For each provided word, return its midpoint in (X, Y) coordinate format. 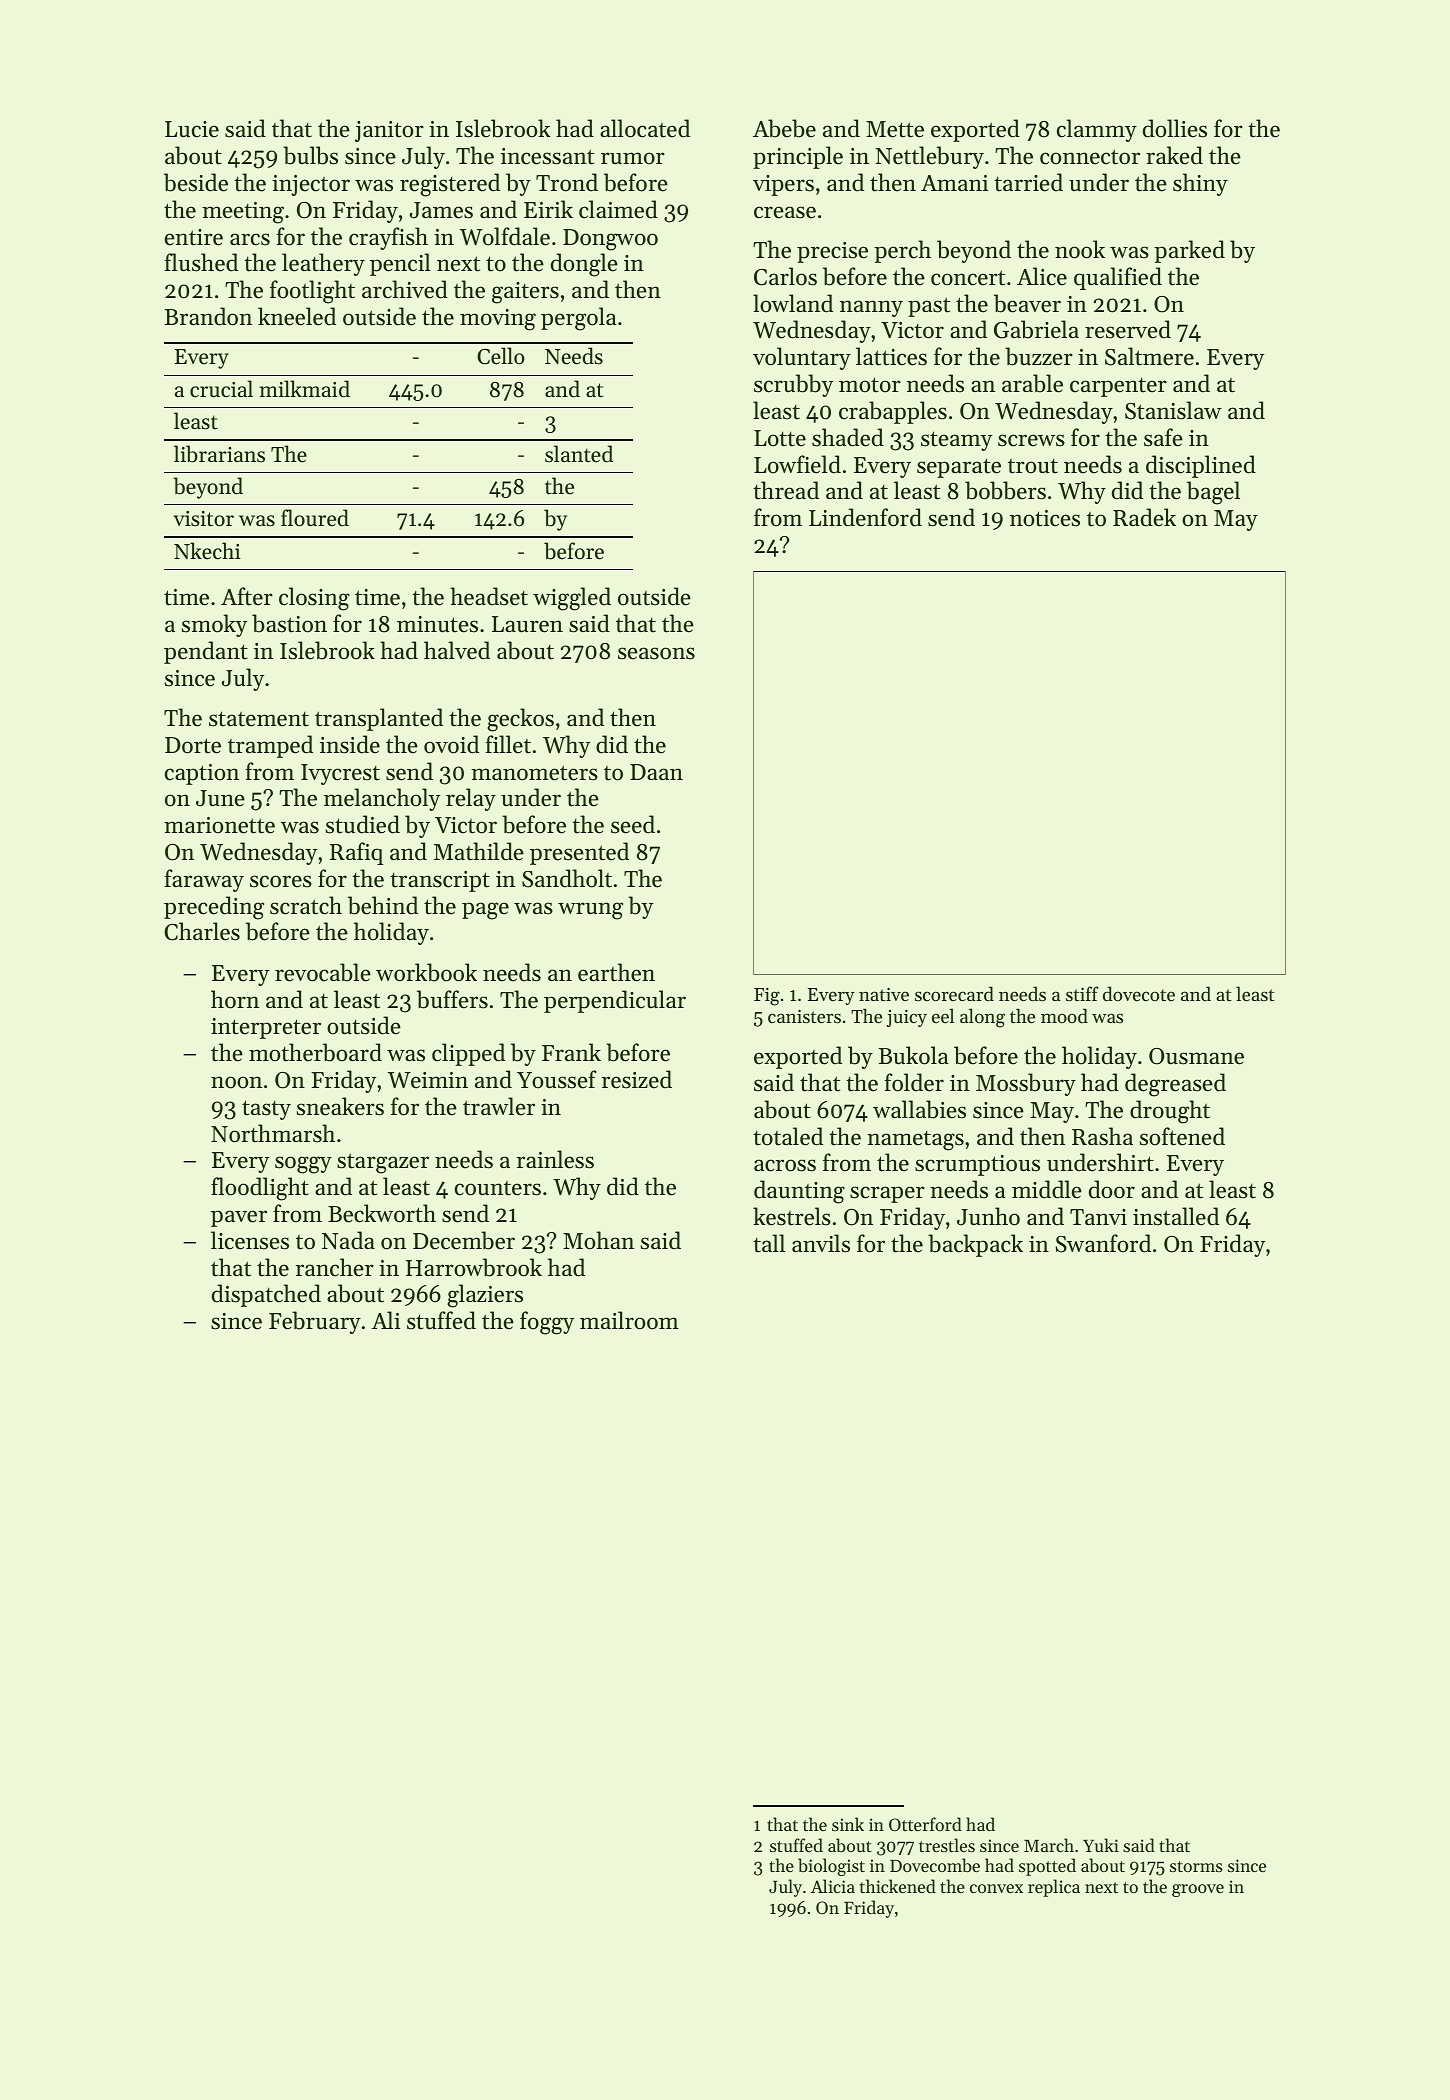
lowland (793, 303)
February (315, 1322)
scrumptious (977, 1165)
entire (194, 237)
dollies (1175, 128)
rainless (555, 1159)
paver (239, 1218)
